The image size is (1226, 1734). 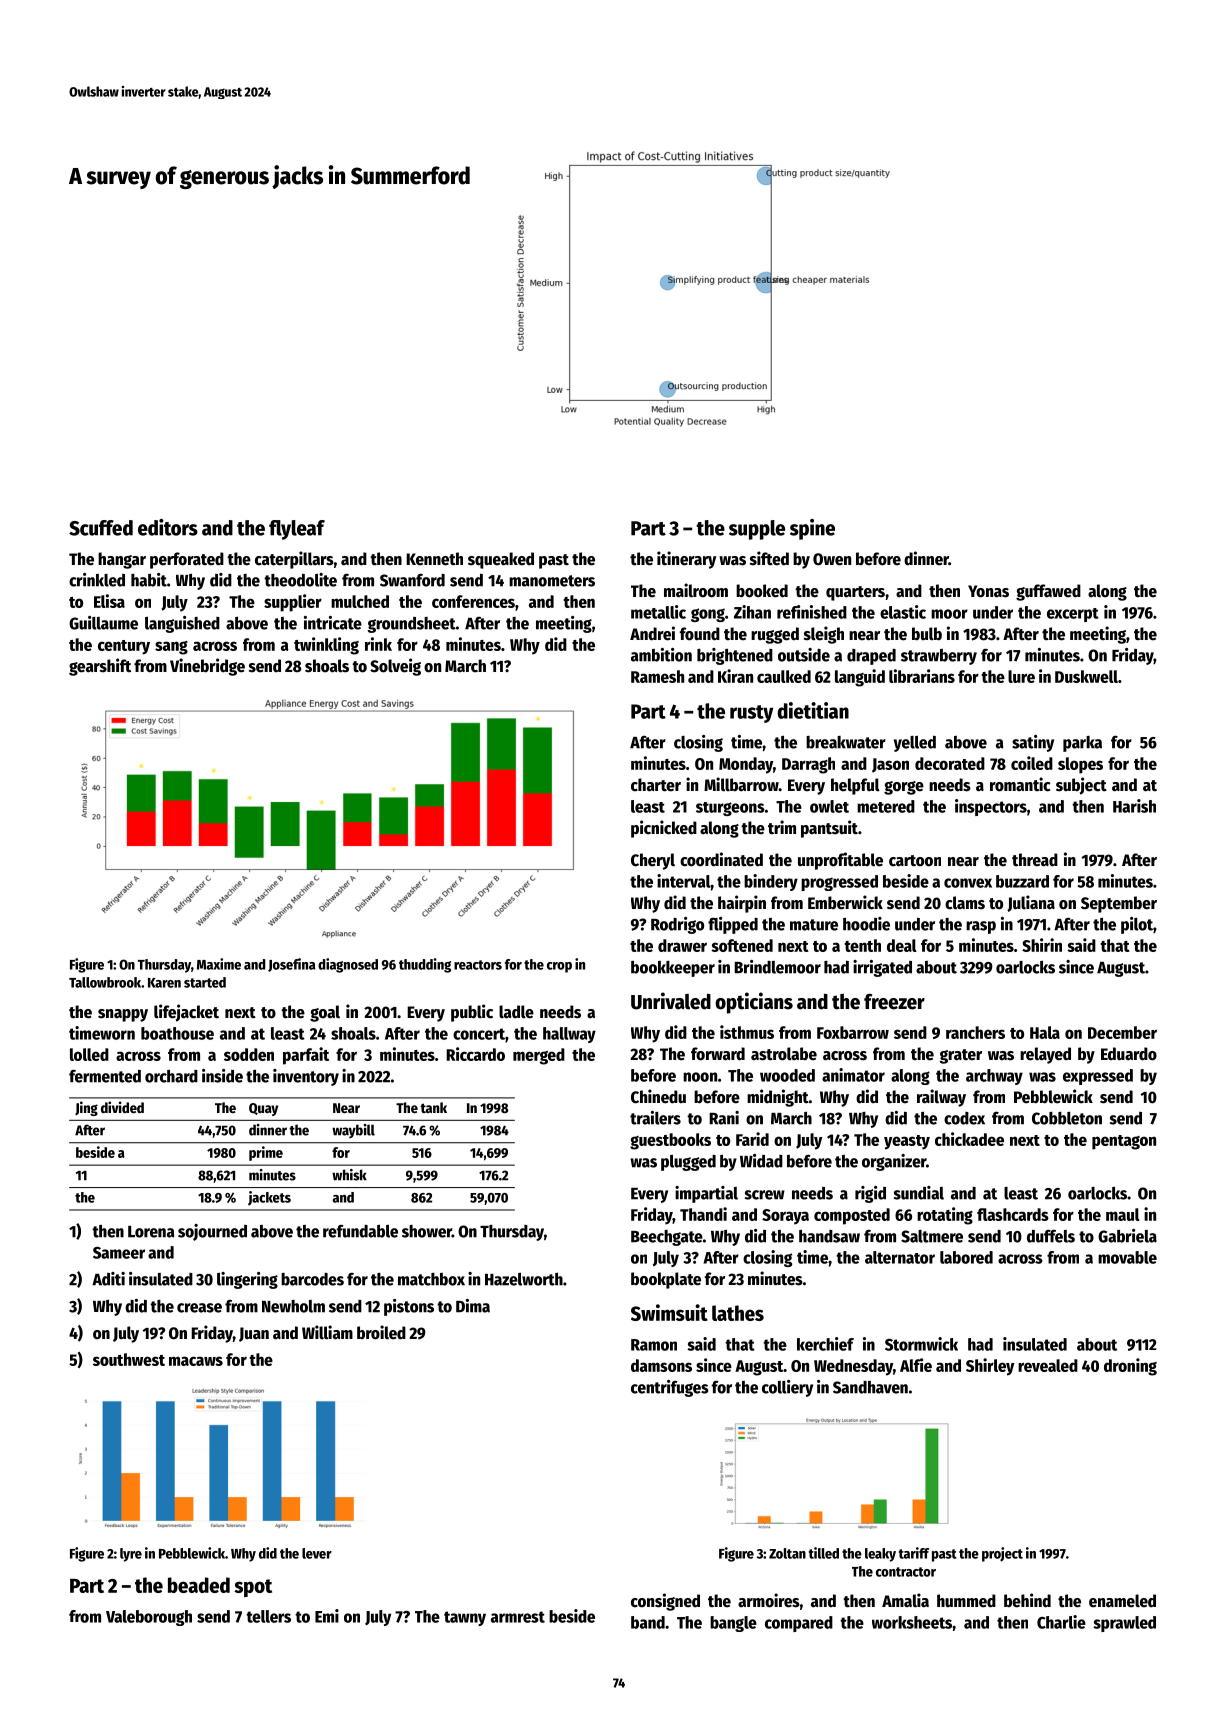 I want to click on hangar, so click(x=122, y=560).
